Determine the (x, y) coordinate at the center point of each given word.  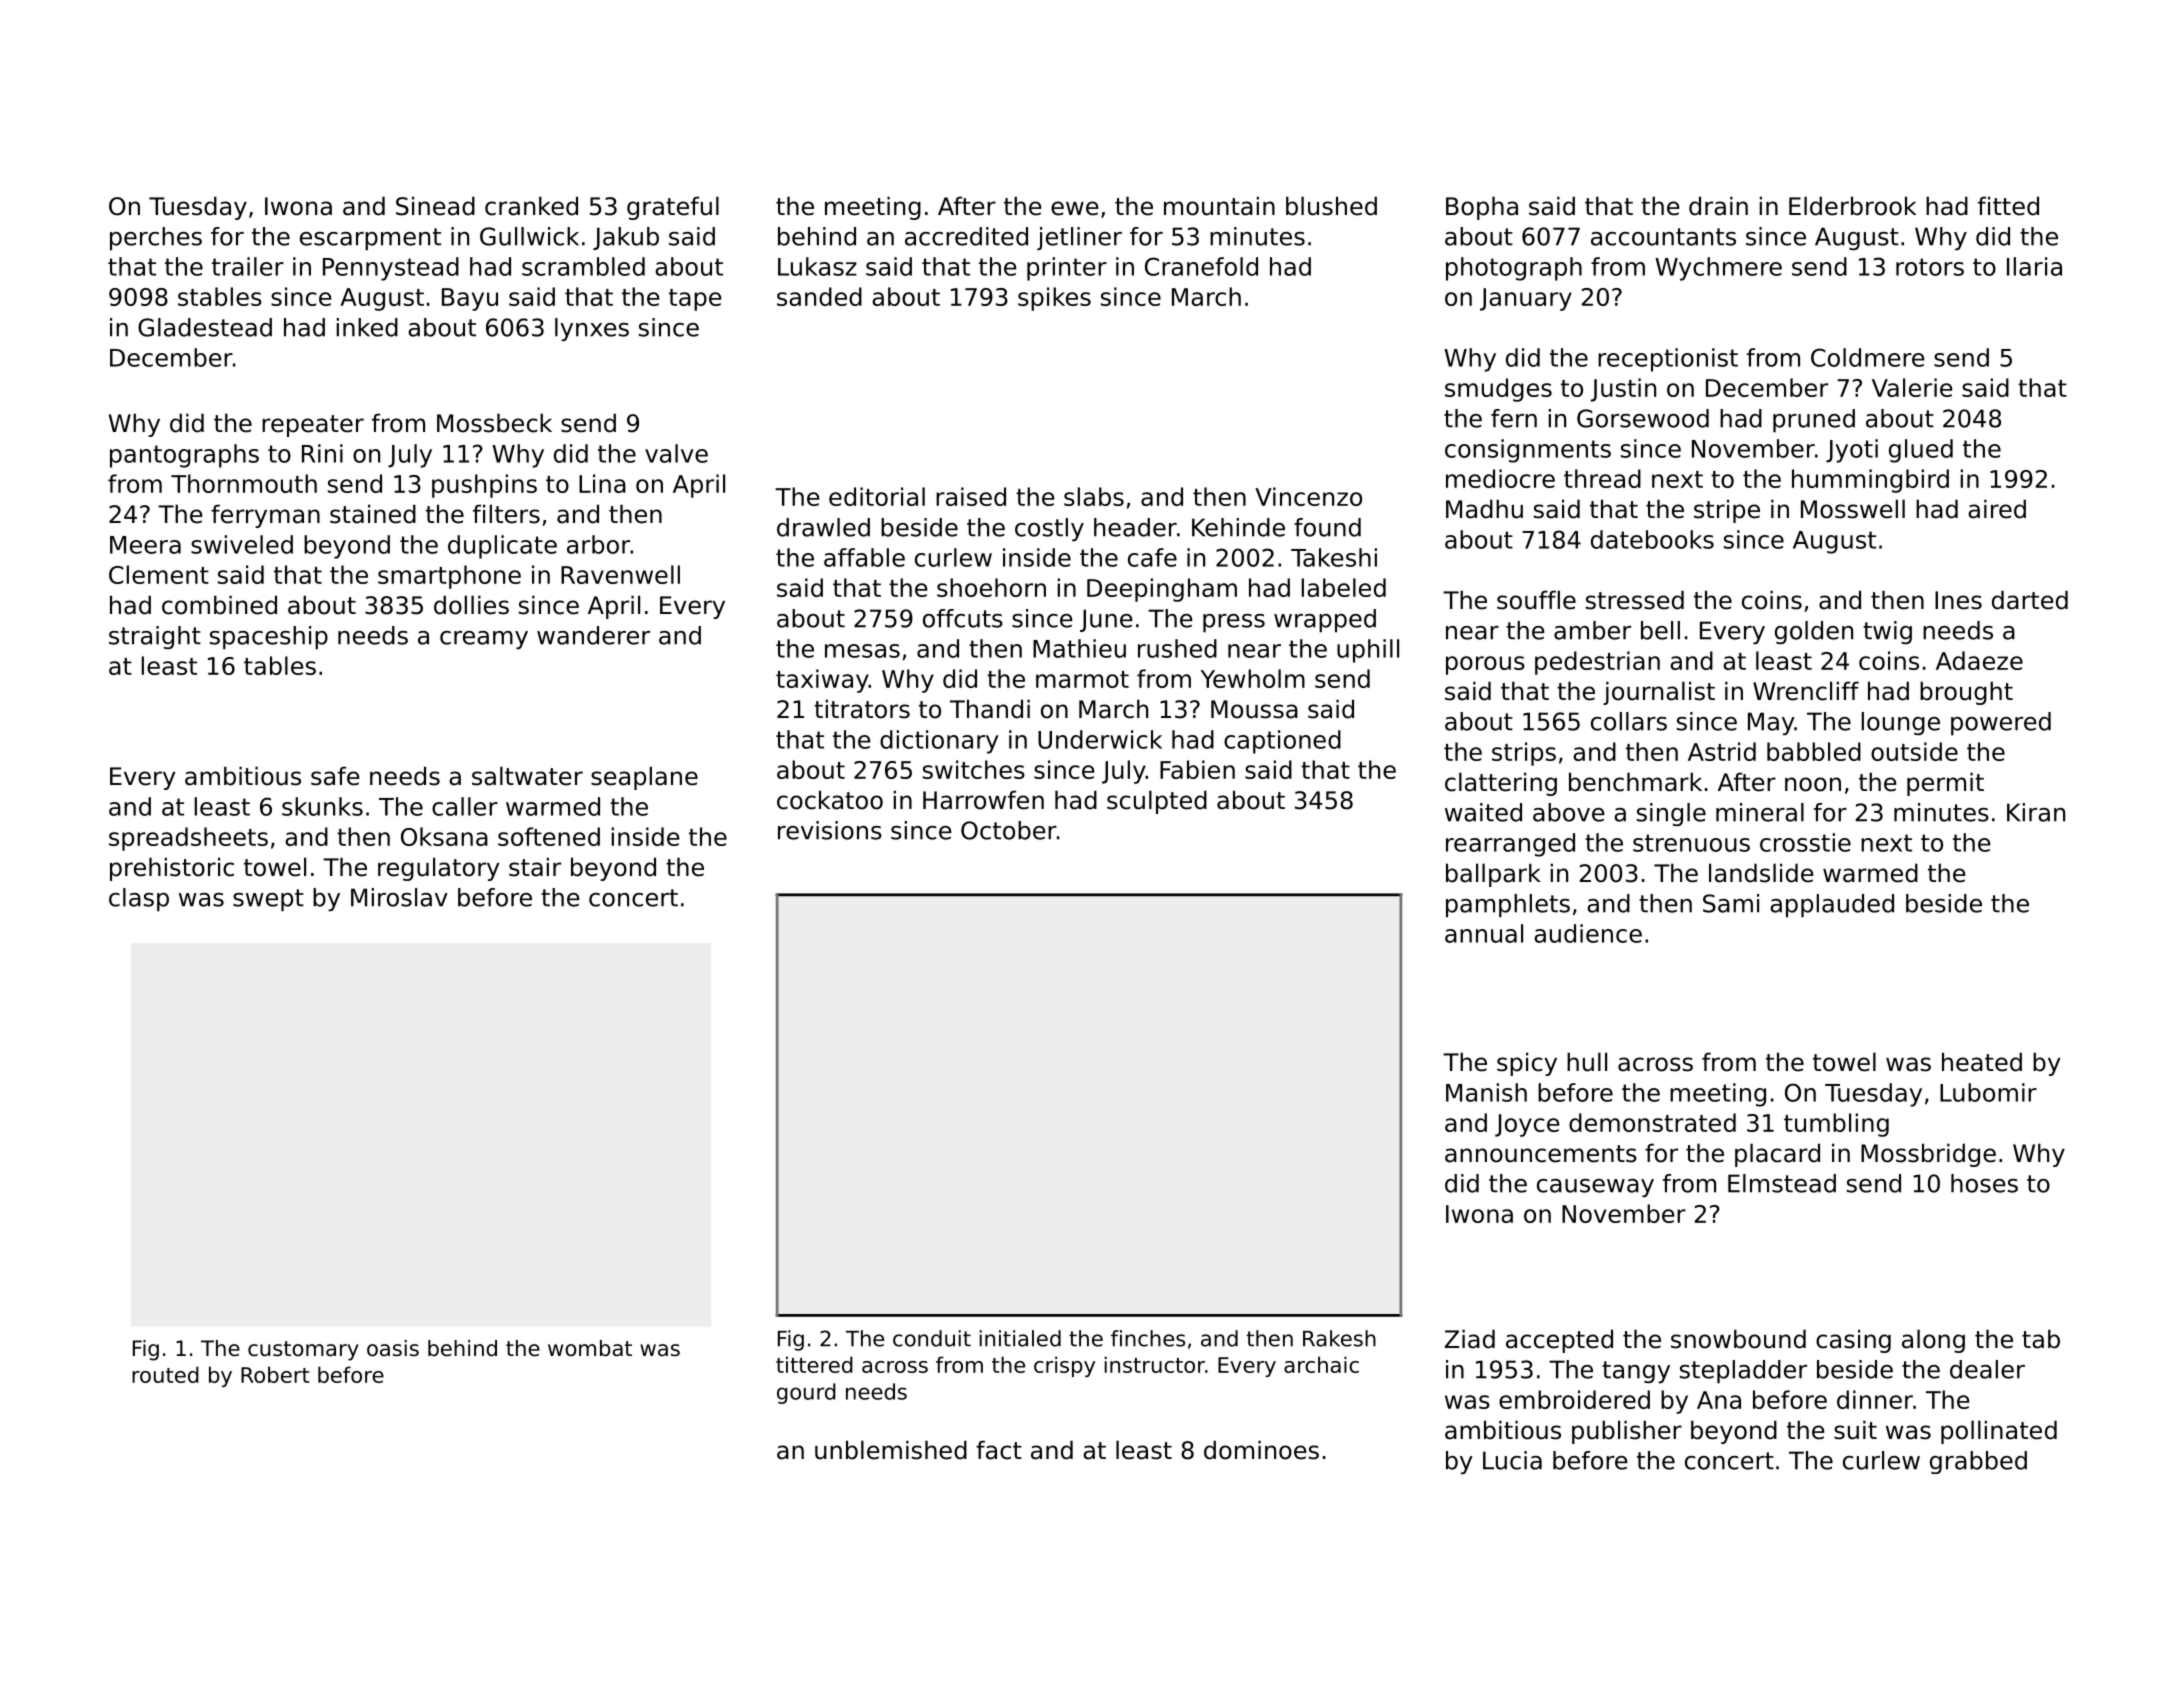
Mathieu (1079, 648)
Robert (275, 1374)
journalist (1659, 693)
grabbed (1978, 1462)
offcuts (963, 618)
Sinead (435, 206)
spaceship (269, 638)
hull (1587, 1062)
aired (1997, 509)
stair (535, 867)
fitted (2008, 206)
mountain (1219, 206)
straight (155, 637)
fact (999, 1450)
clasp (139, 900)
